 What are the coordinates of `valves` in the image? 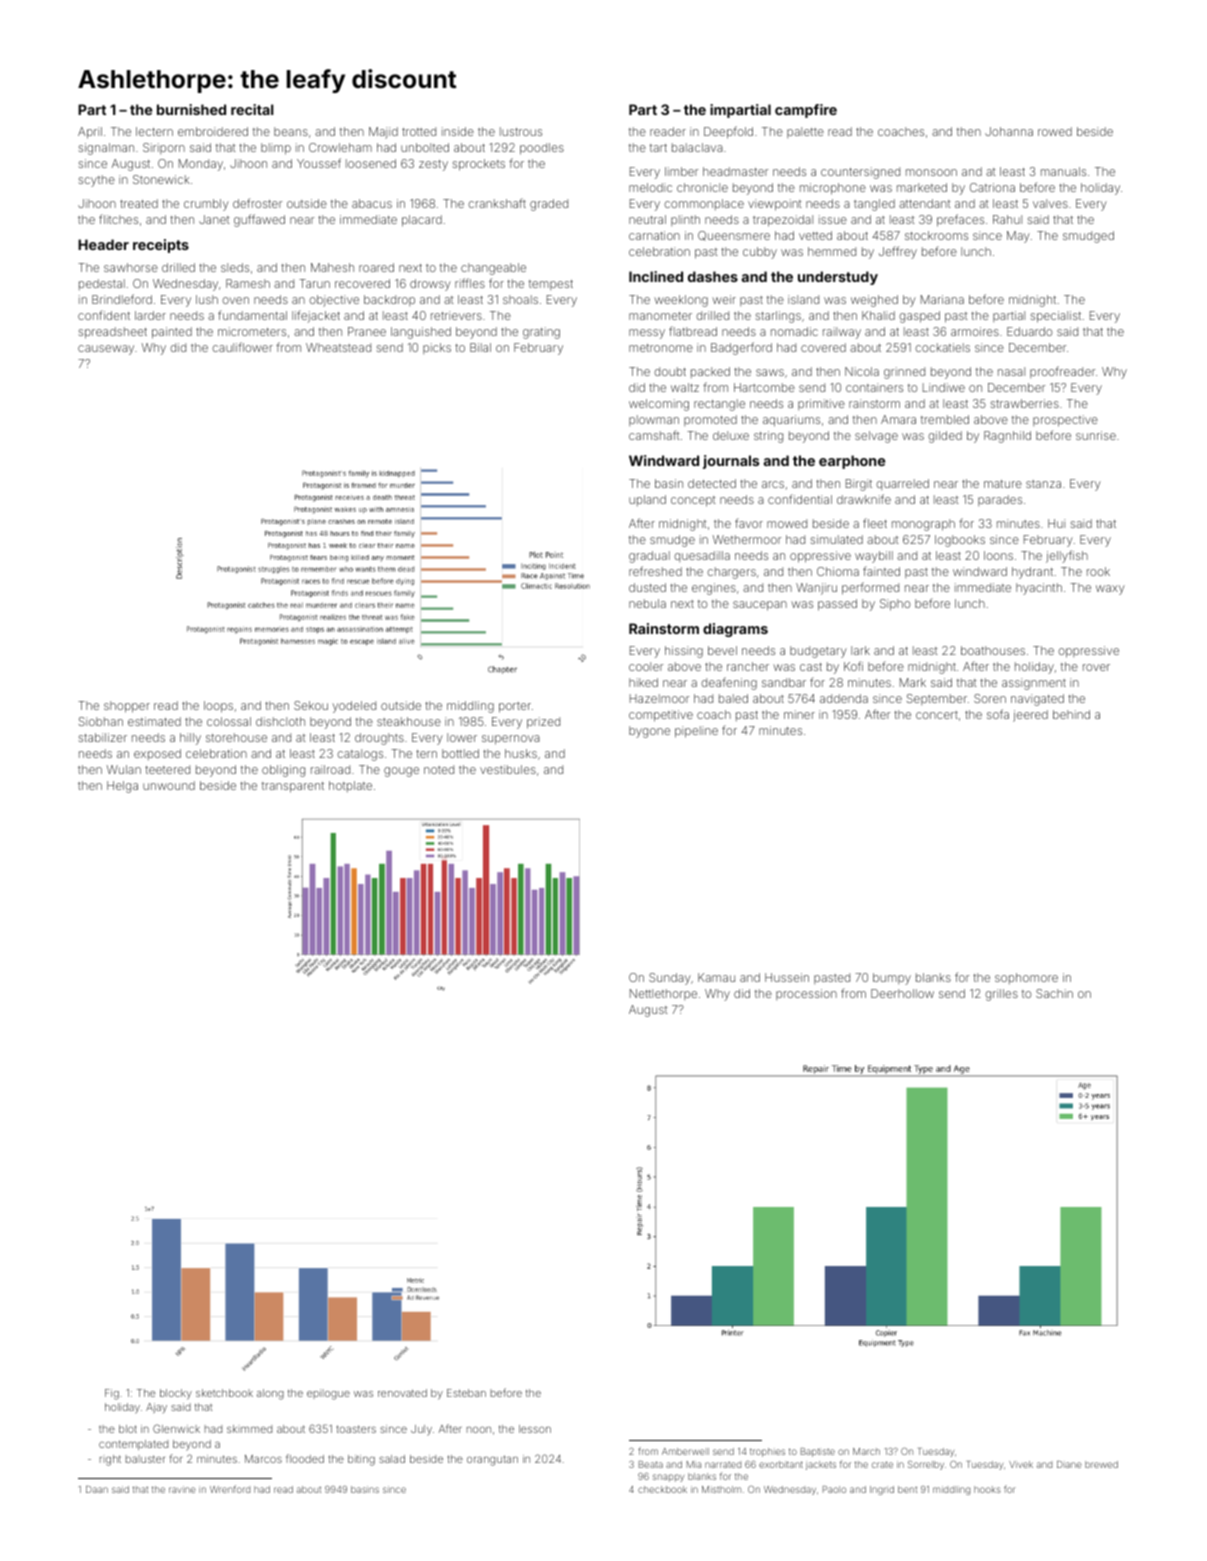 It's located at (1050, 203).
